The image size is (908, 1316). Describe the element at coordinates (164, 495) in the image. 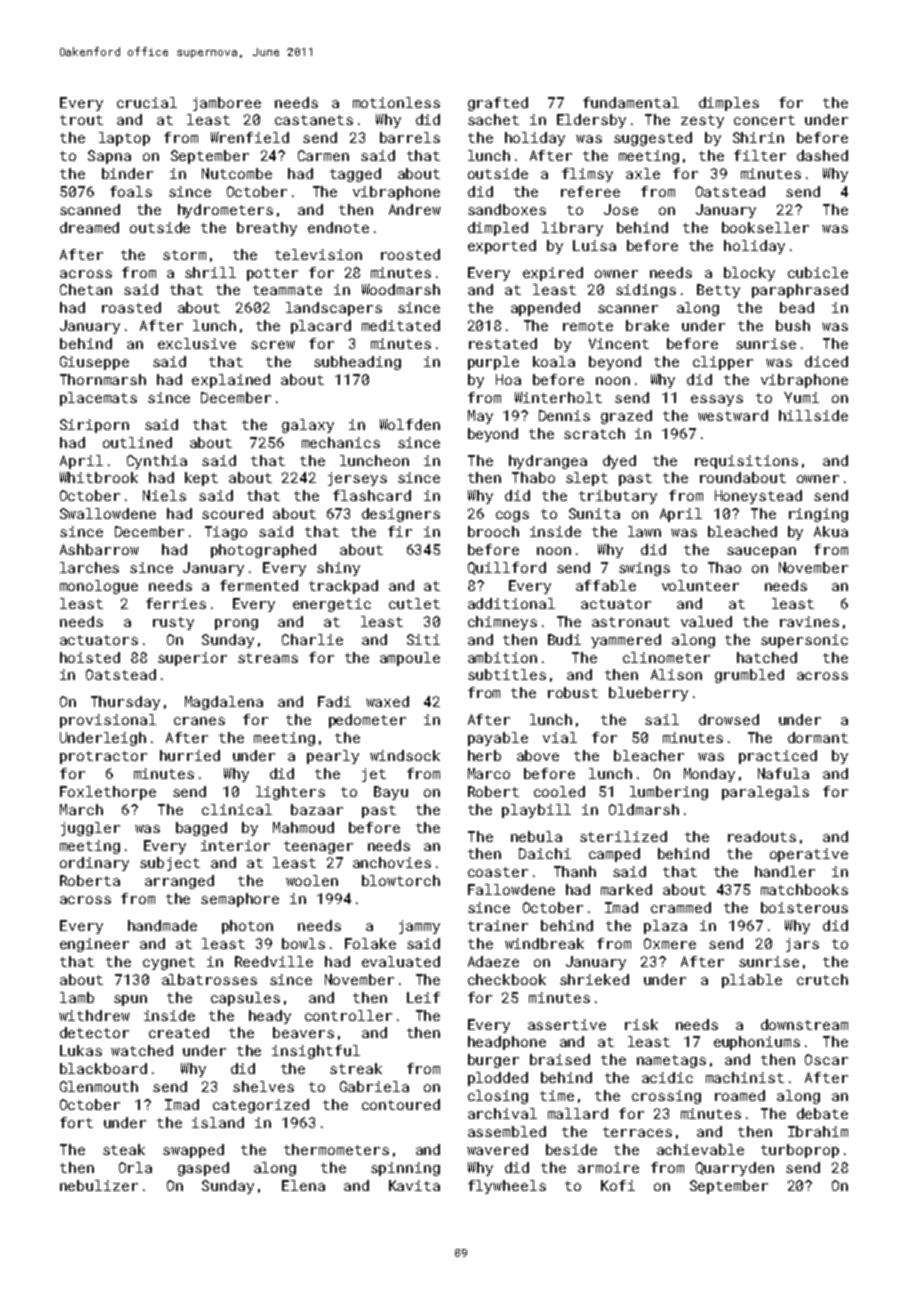

I see `Niels` at that location.
